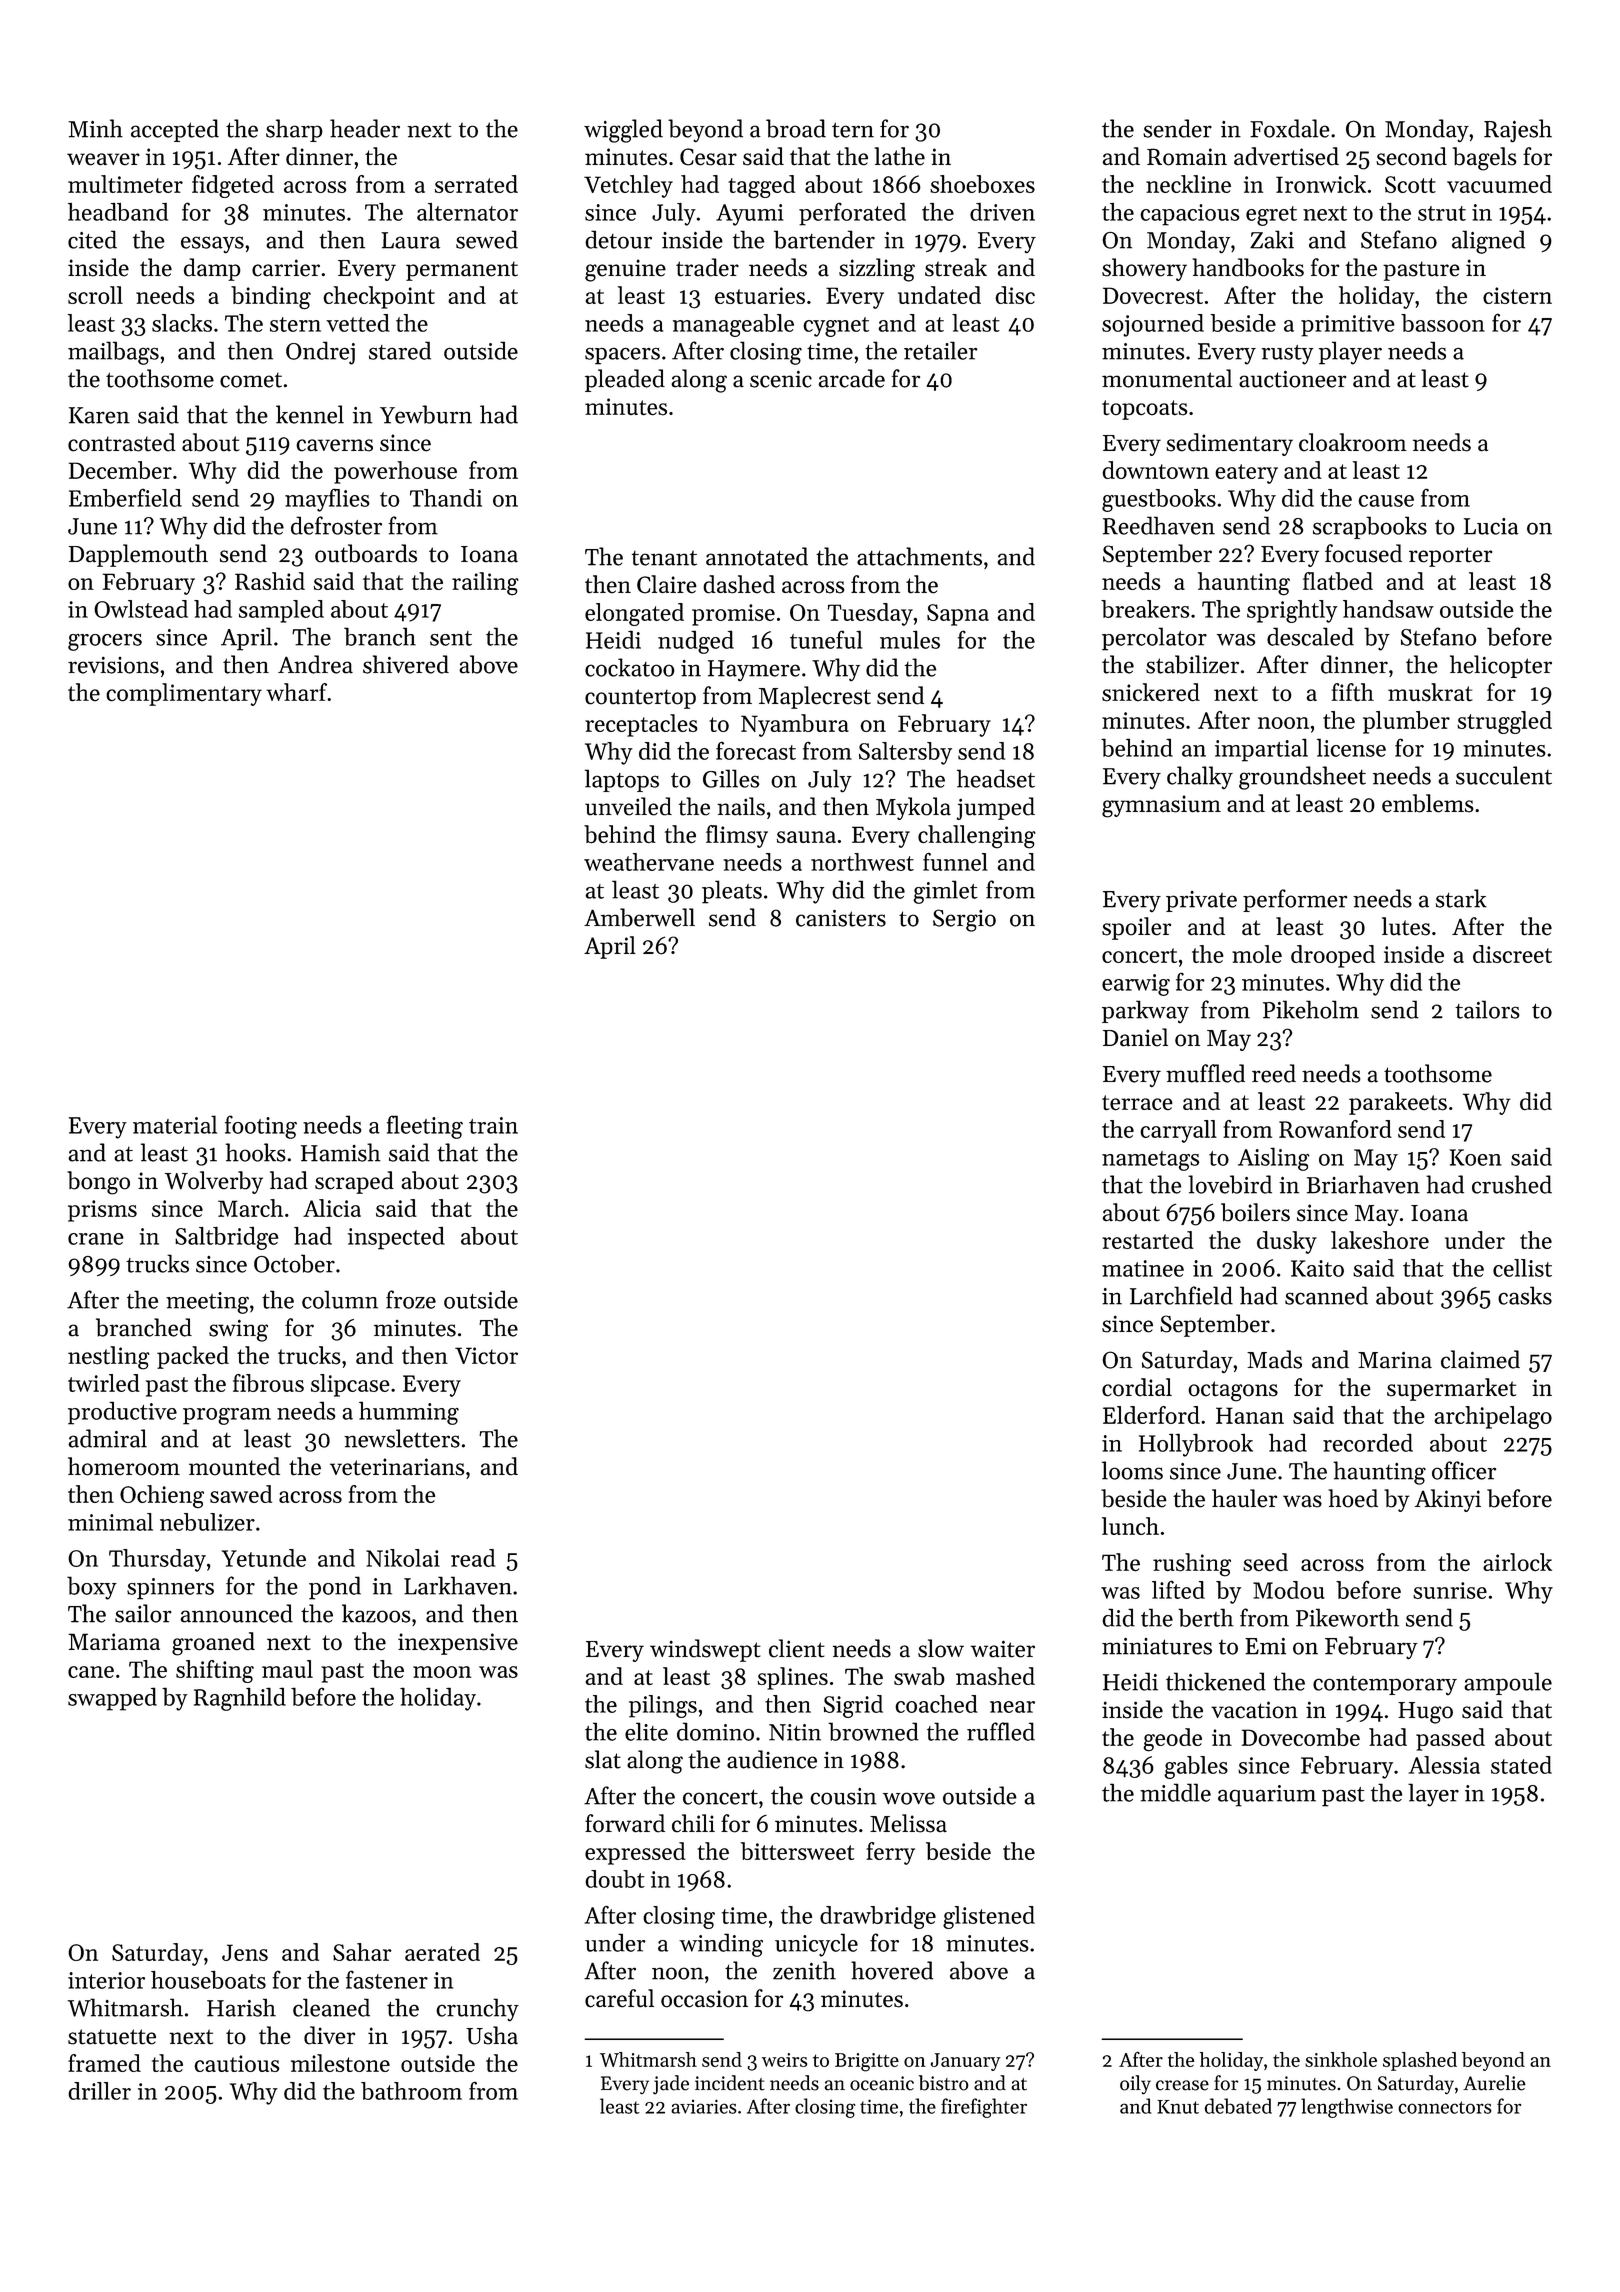  I want to click on matinee, so click(1143, 1268).
